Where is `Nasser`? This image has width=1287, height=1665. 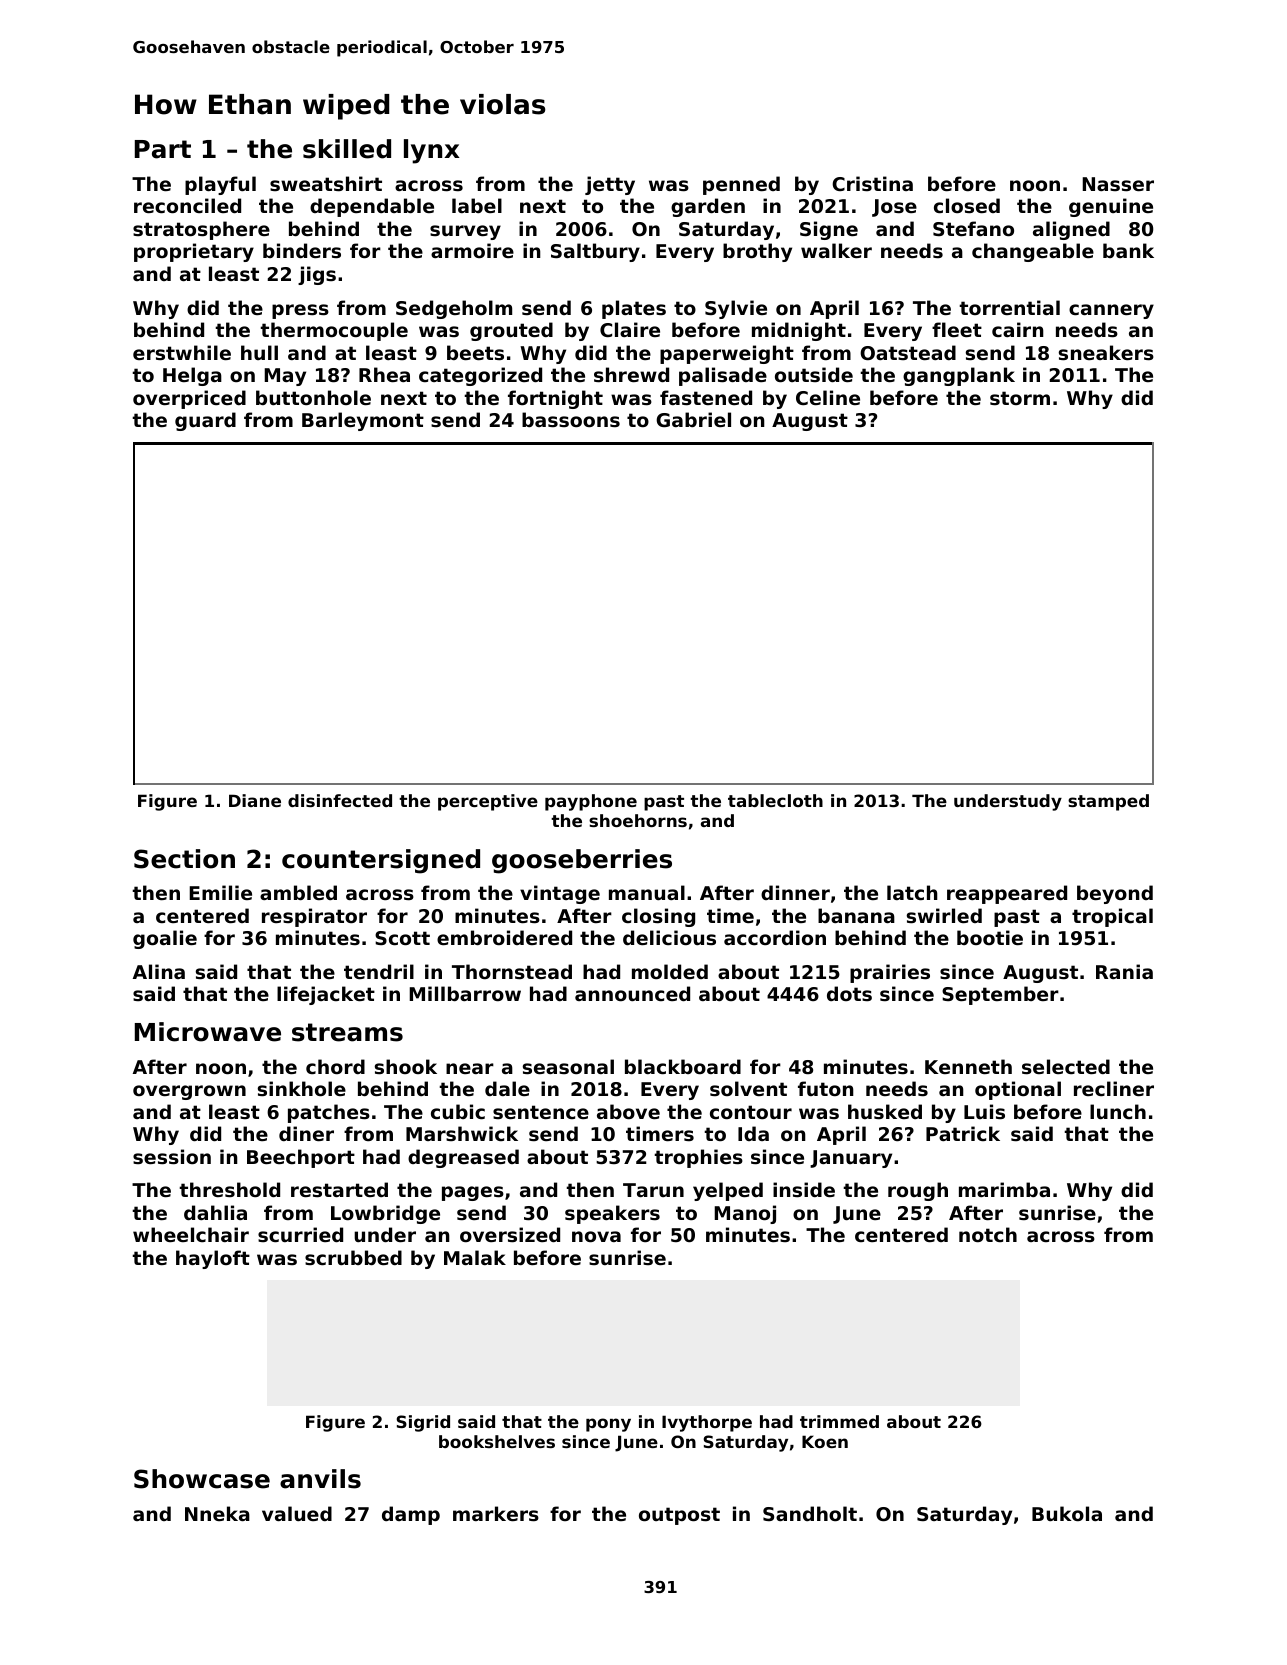
Nasser is located at coordinates (1118, 184).
